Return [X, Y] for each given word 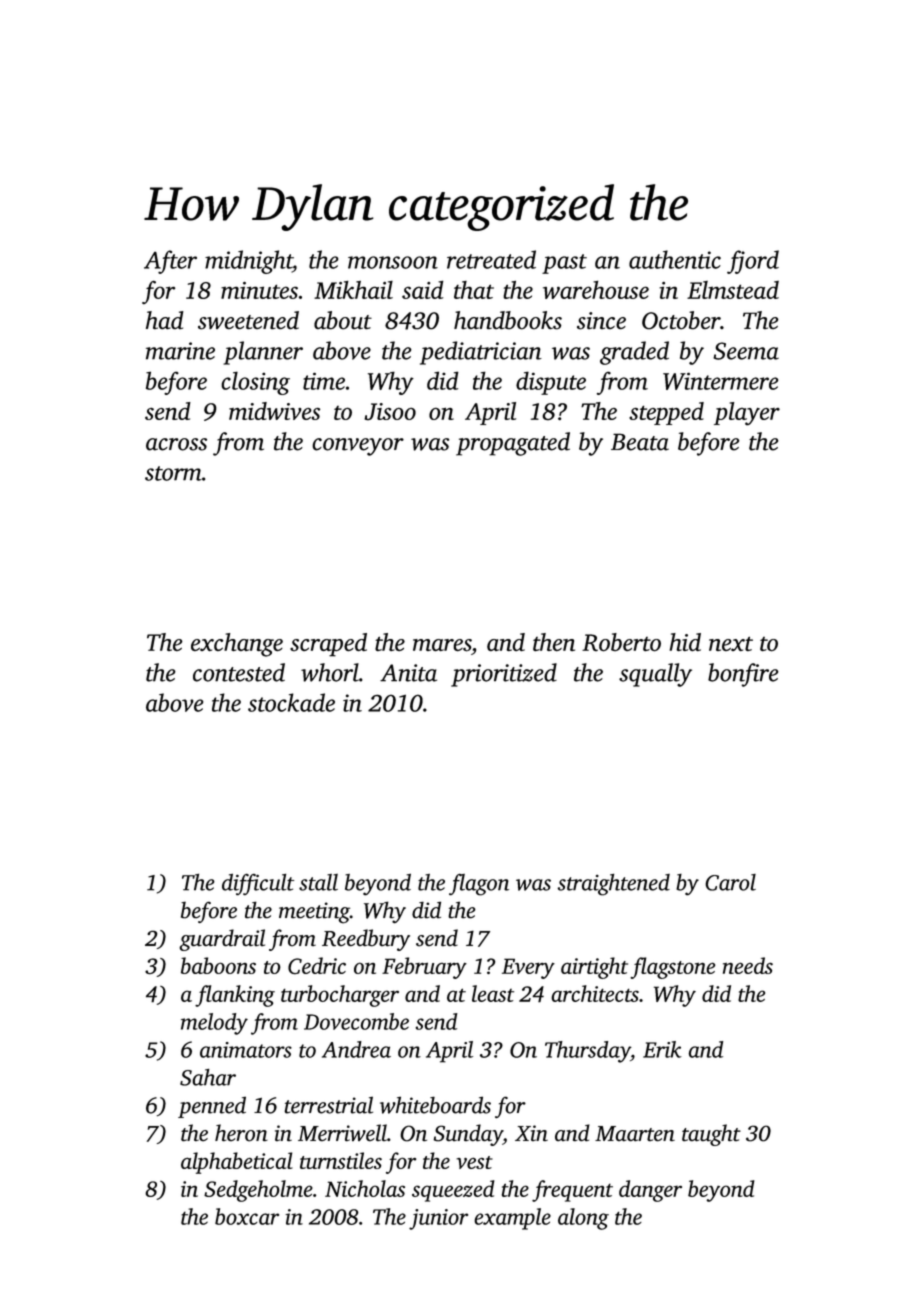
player [747, 413]
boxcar [247, 1216]
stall [318, 882]
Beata [640, 442]
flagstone [672, 968]
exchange [237, 645]
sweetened [248, 320]
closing [255, 383]
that [474, 290]
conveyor [358, 447]
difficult [258, 884]
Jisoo [390, 412]
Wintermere [720, 381]
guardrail [222, 940]
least [493, 993]
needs [748, 965]
